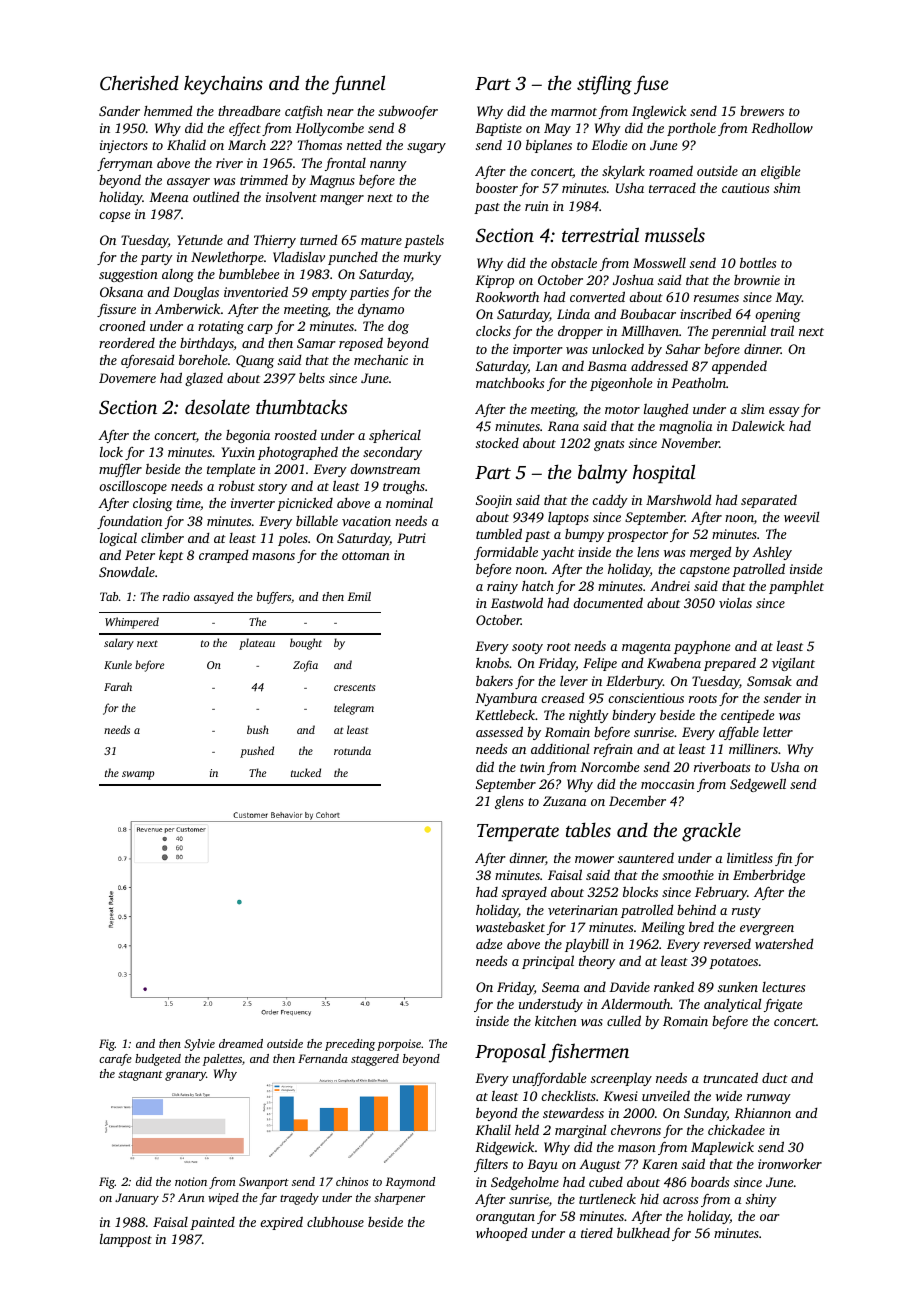  I want to click on terraced, so click(672, 188).
